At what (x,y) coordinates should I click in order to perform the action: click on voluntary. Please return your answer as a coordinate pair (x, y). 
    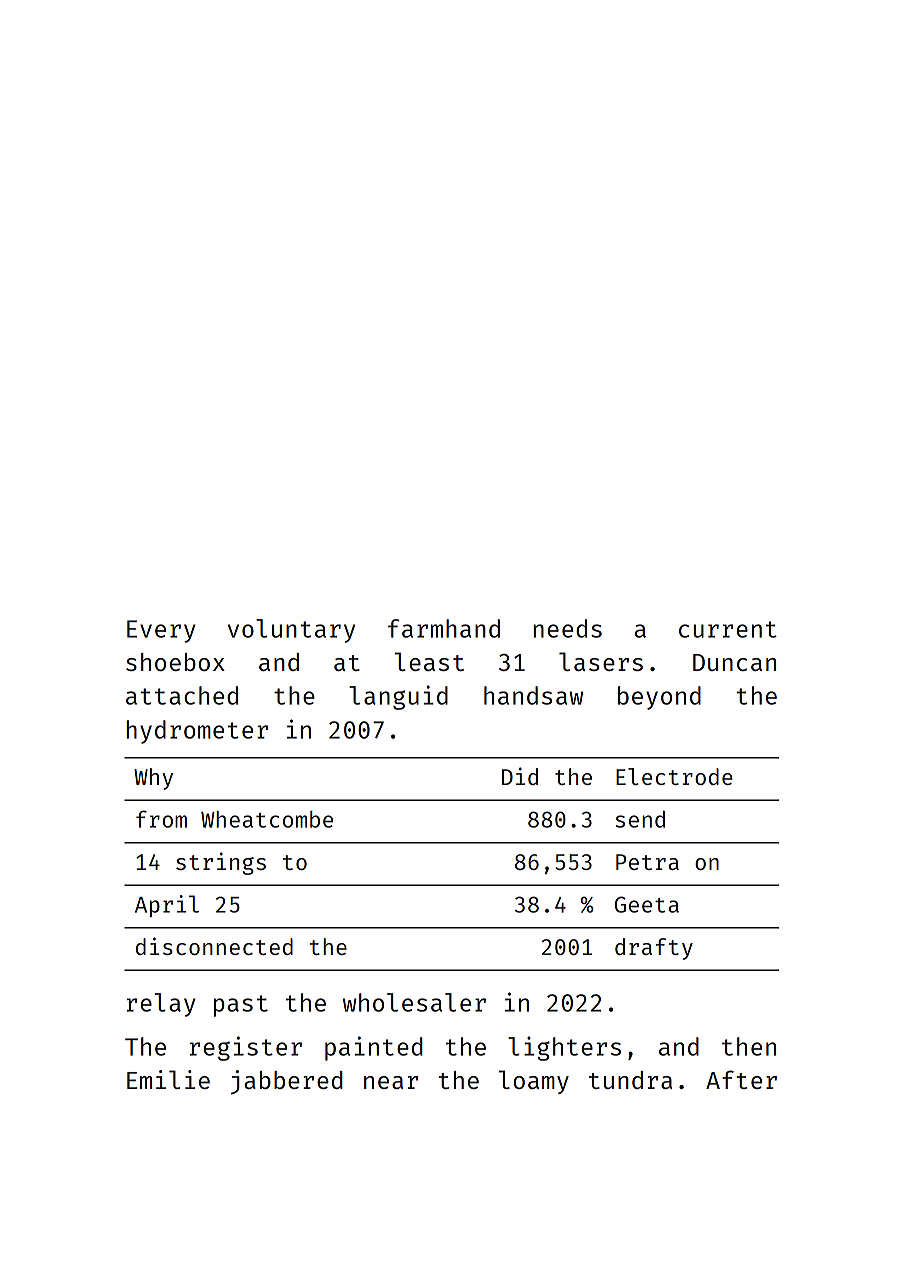
    Looking at the image, I should click on (291, 631).
